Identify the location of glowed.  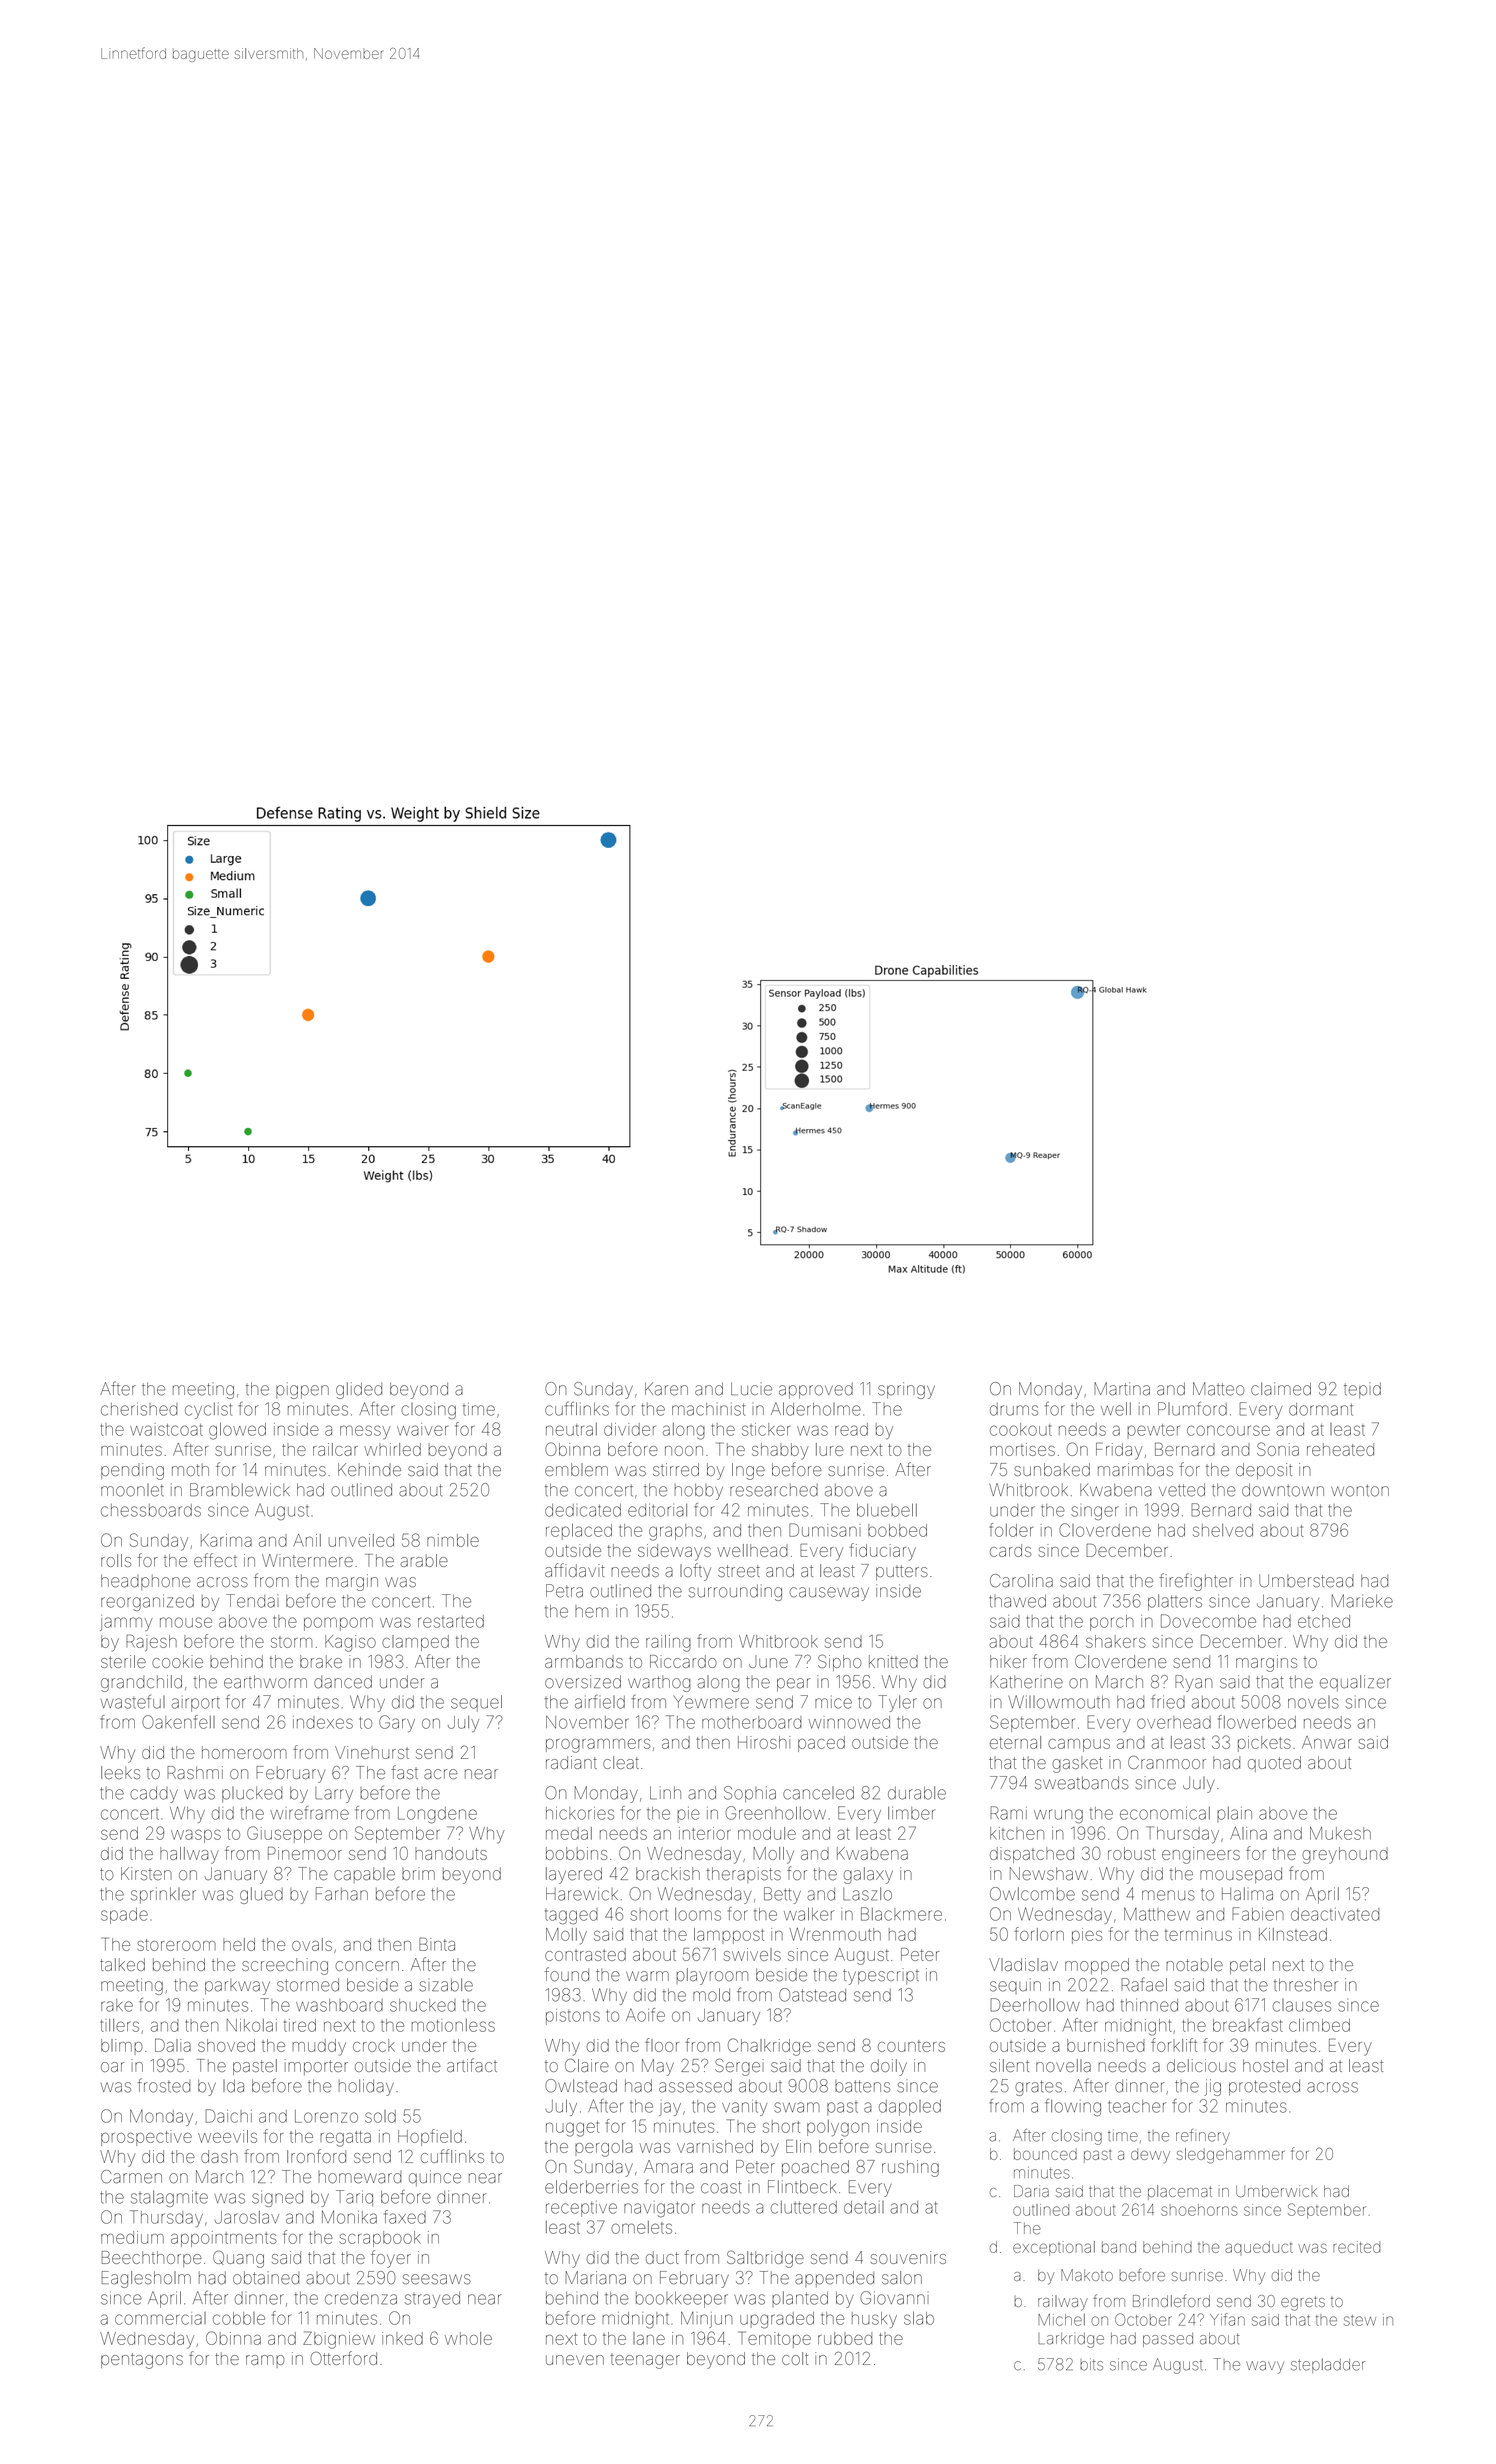
(237, 1431).
